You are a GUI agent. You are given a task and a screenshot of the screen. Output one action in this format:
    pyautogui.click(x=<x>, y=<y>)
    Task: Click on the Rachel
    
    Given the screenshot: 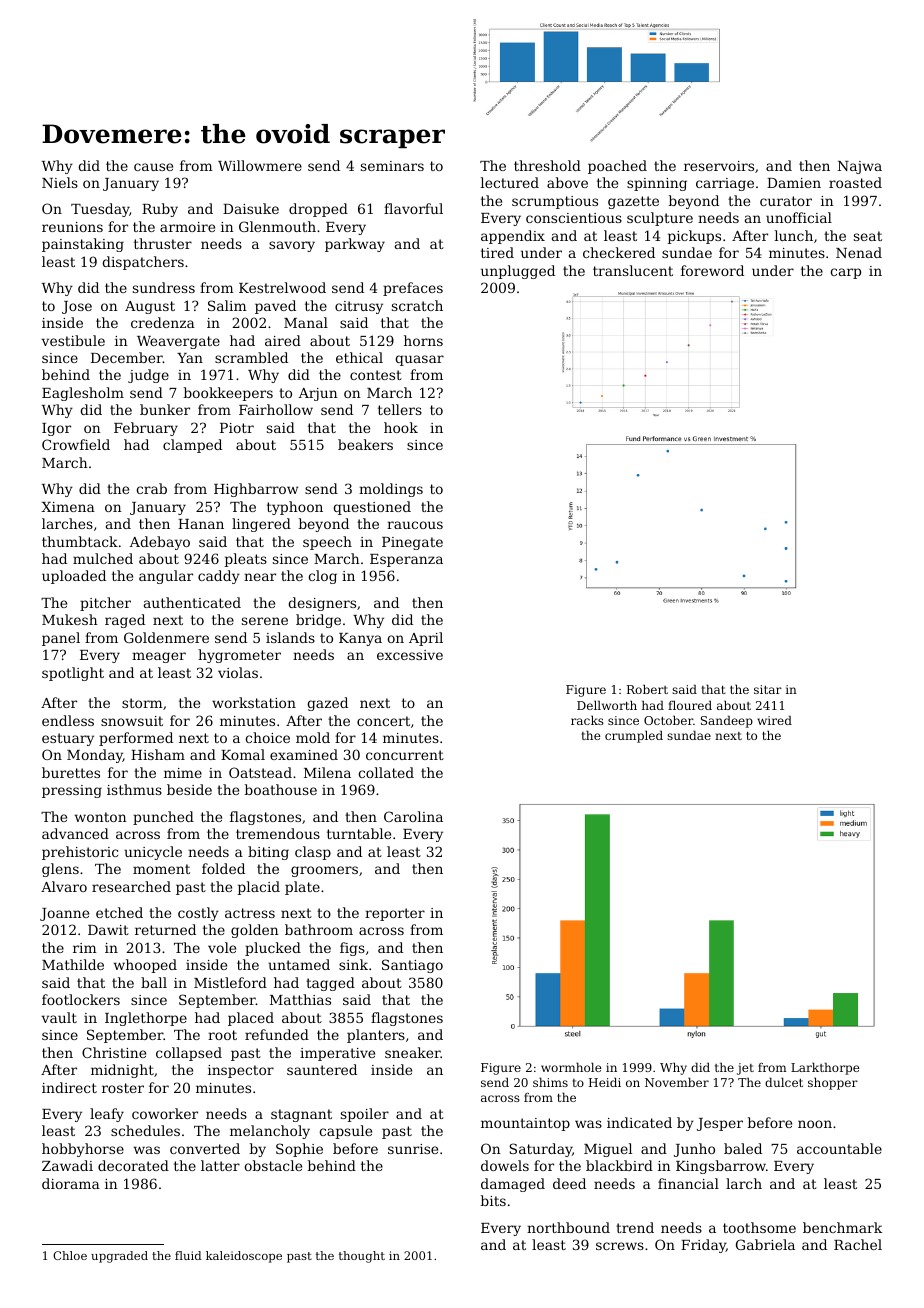 What is the action you would take?
    pyautogui.click(x=858, y=1244)
